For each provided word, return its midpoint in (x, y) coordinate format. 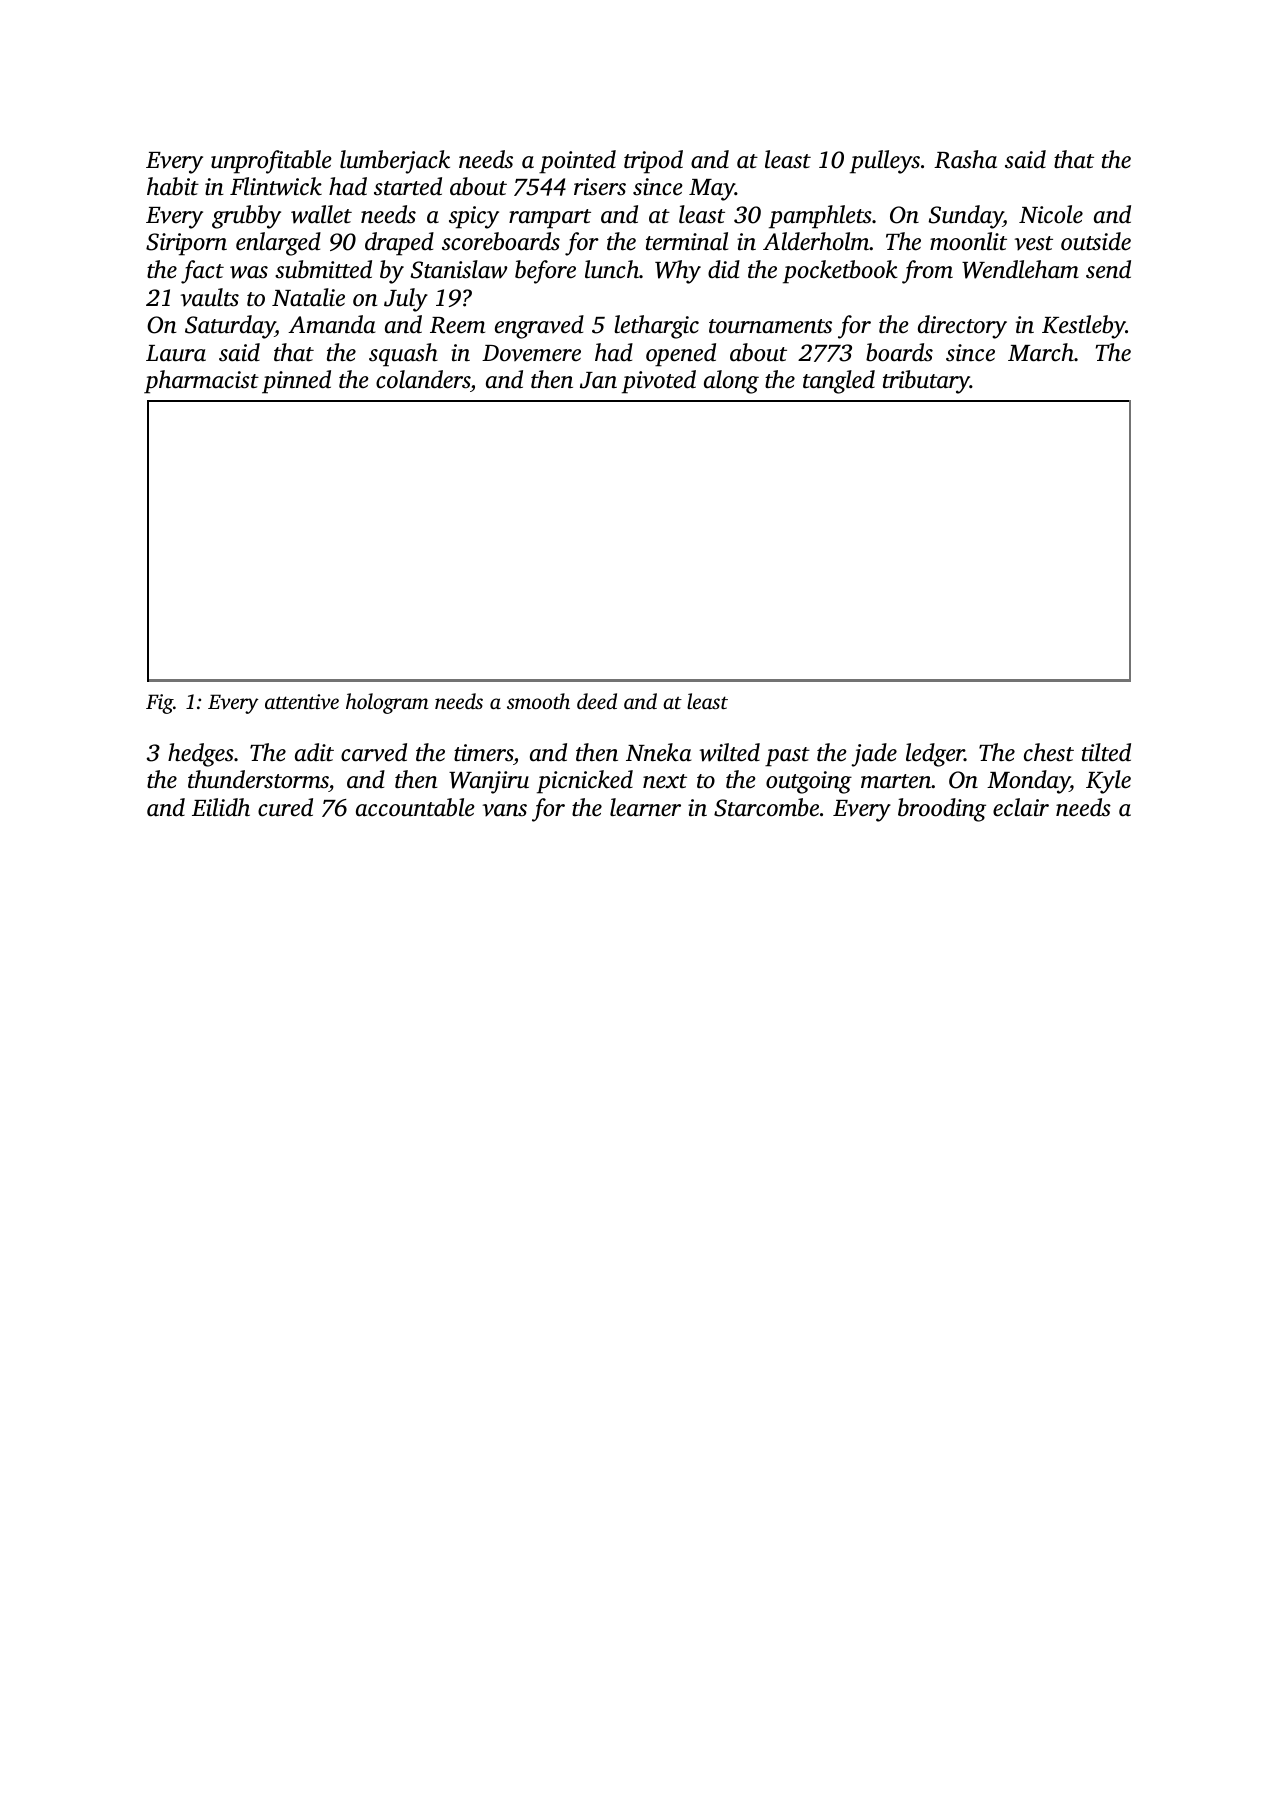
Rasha (965, 159)
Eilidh (221, 807)
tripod (653, 162)
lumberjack (395, 162)
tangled (839, 382)
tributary (926, 382)
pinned (296, 382)
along (731, 382)
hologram (387, 703)
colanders (423, 379)
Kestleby (1084, 327)
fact (202, 272)
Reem (457, 325)
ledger (935, 755)
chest (1049, 752)
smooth (538, 701)
